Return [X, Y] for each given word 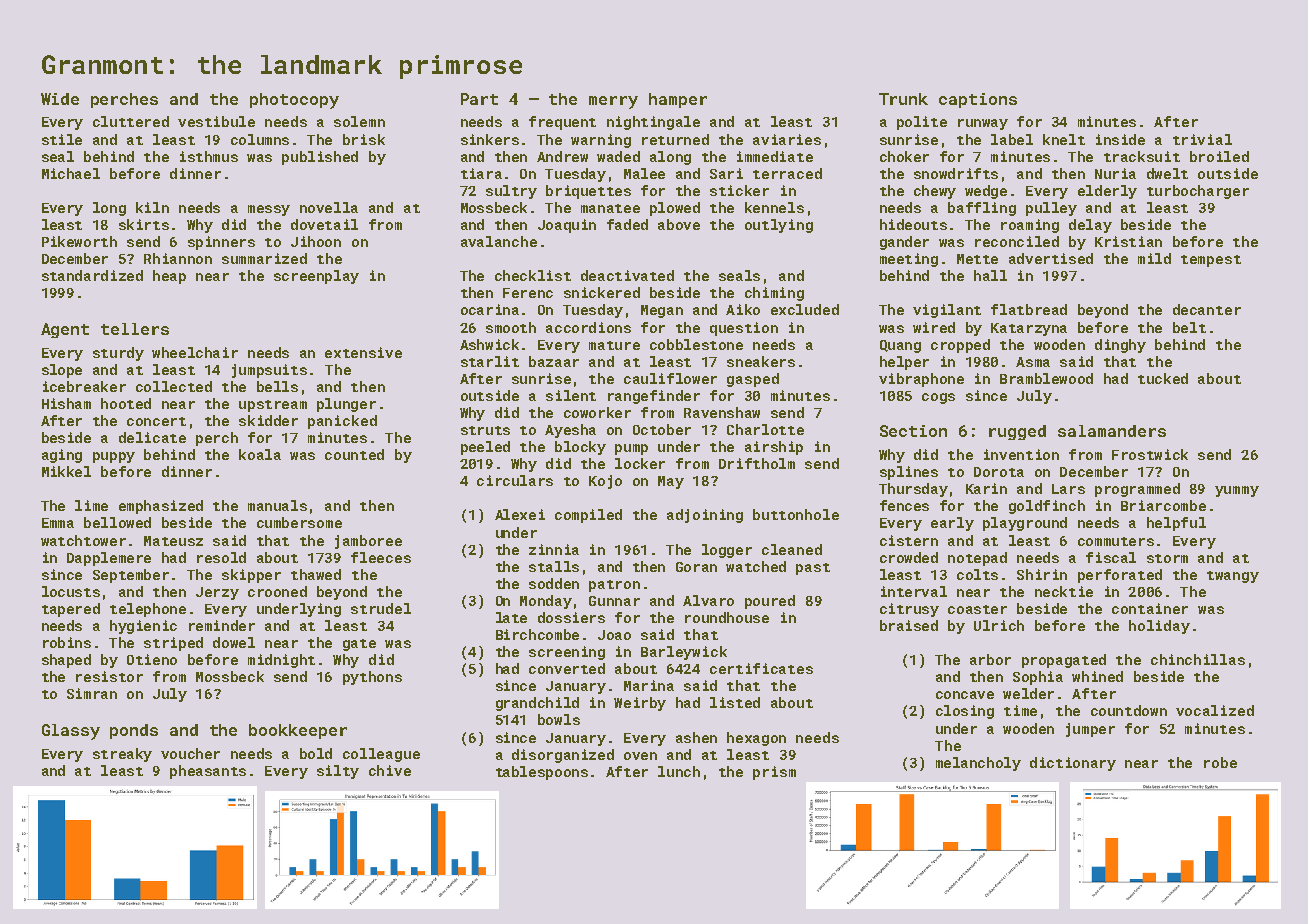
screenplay [316, 277]
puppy [114, 457]
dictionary [1073, 764]
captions [978, 100]
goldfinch [1047, 507]
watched [756, 566]
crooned [277, 591]
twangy [1233, 577]
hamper [678, 100]
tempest [1211, 261]
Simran [92, 693]
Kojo [605, 482]
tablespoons [542, 773]
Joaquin [567, 226]
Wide [60, 99]
